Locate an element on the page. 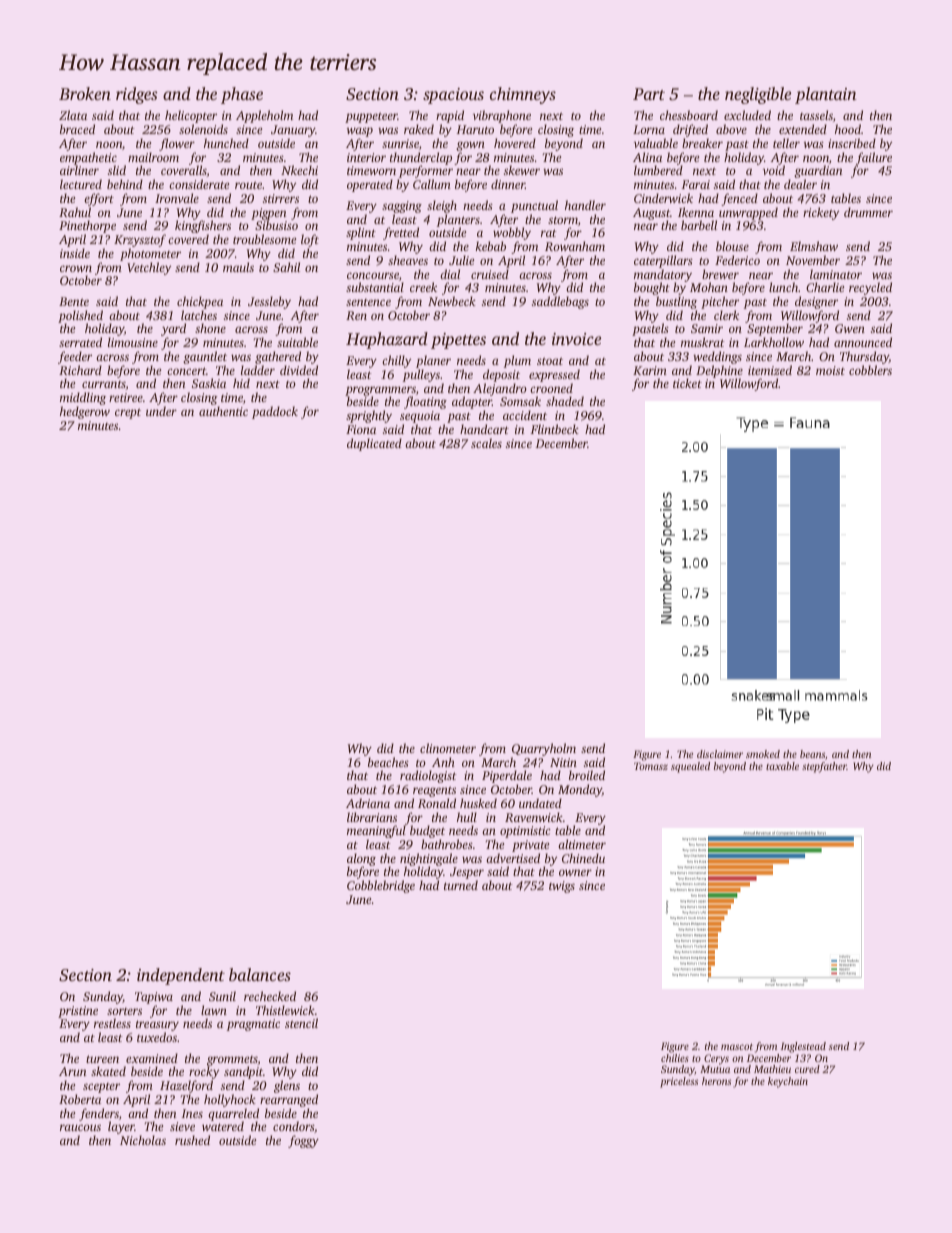 The image size is (952, 1233). stepfather is located at coordinates (824, 767).
